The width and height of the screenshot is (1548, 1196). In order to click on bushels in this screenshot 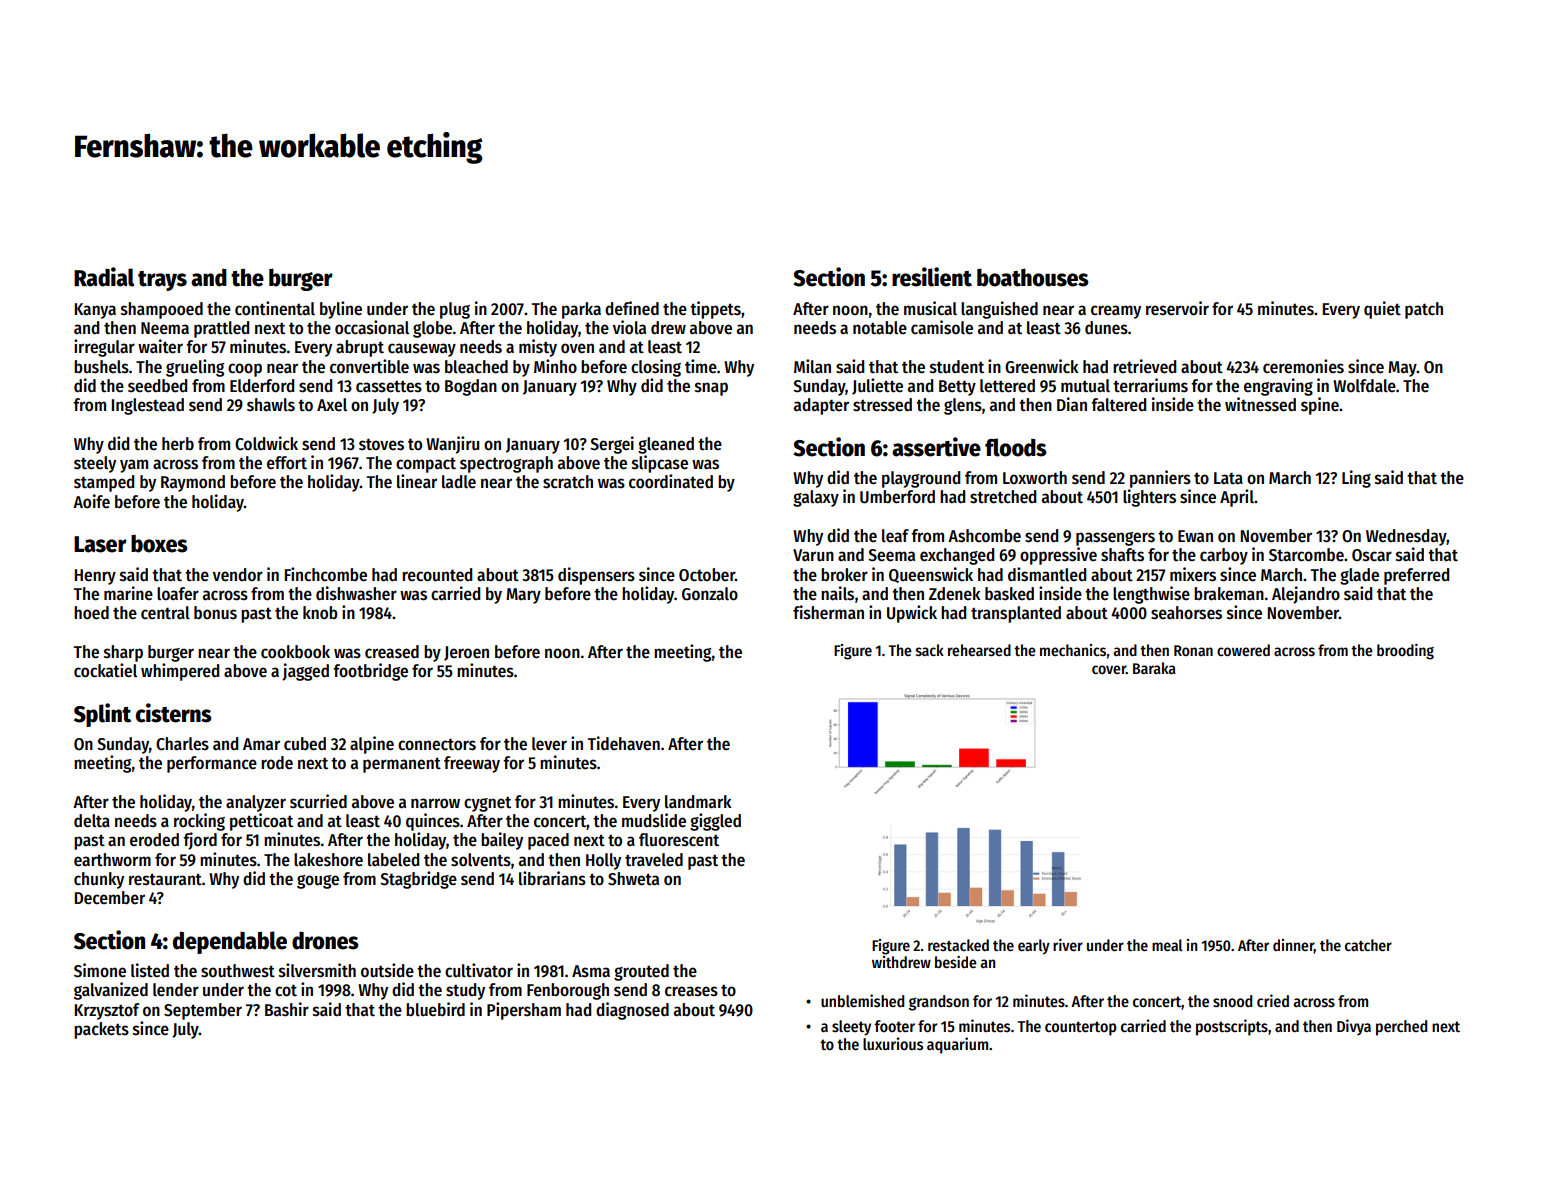, I will do `click(101, 367)`.
